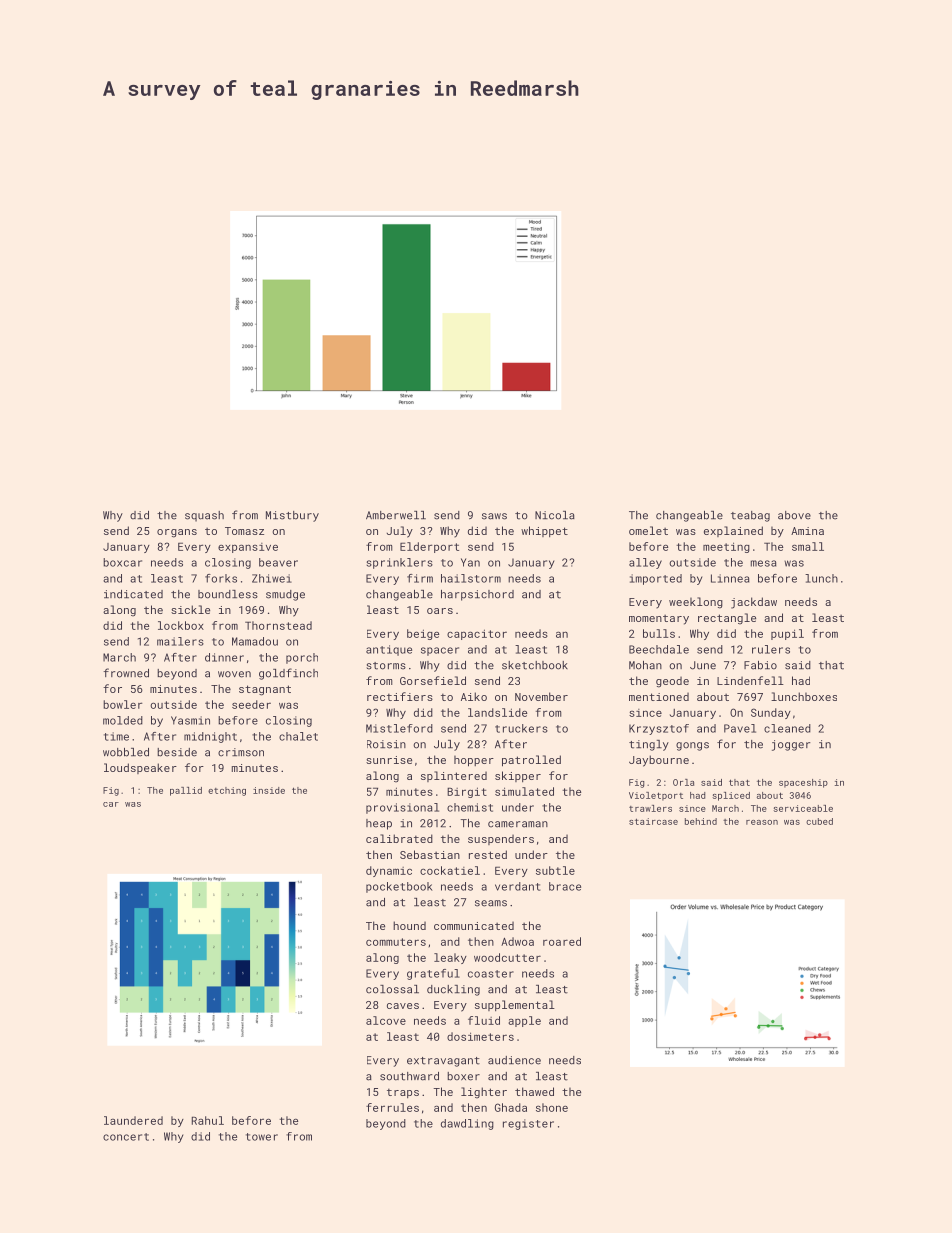 This screenshot has height=1233, width=952. What do you see at coordinates (420, 578) in the screenshot?
I see `firm` at bounding box center [420, 578].
